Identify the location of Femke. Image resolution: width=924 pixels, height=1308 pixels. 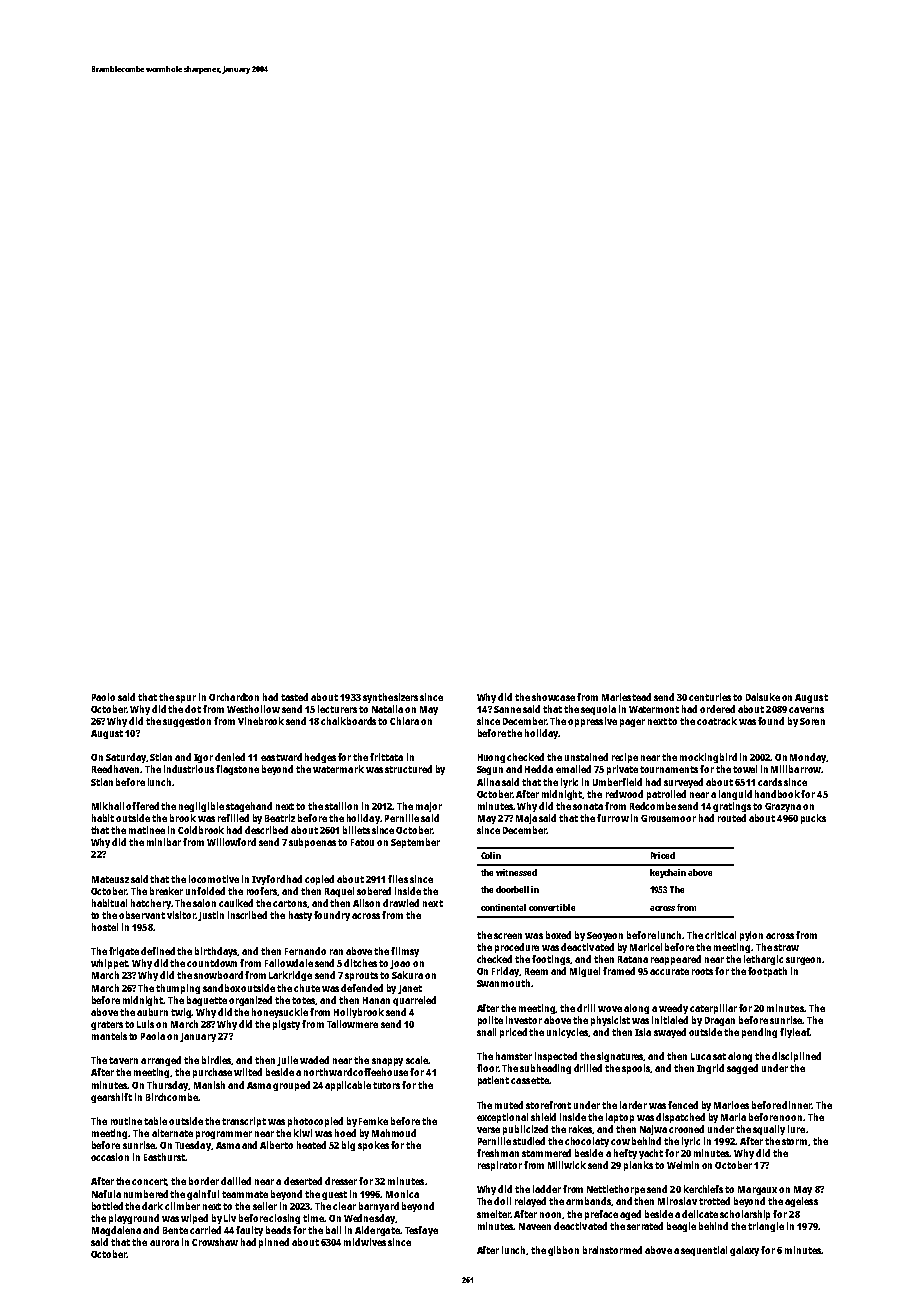
(373, 1121).
